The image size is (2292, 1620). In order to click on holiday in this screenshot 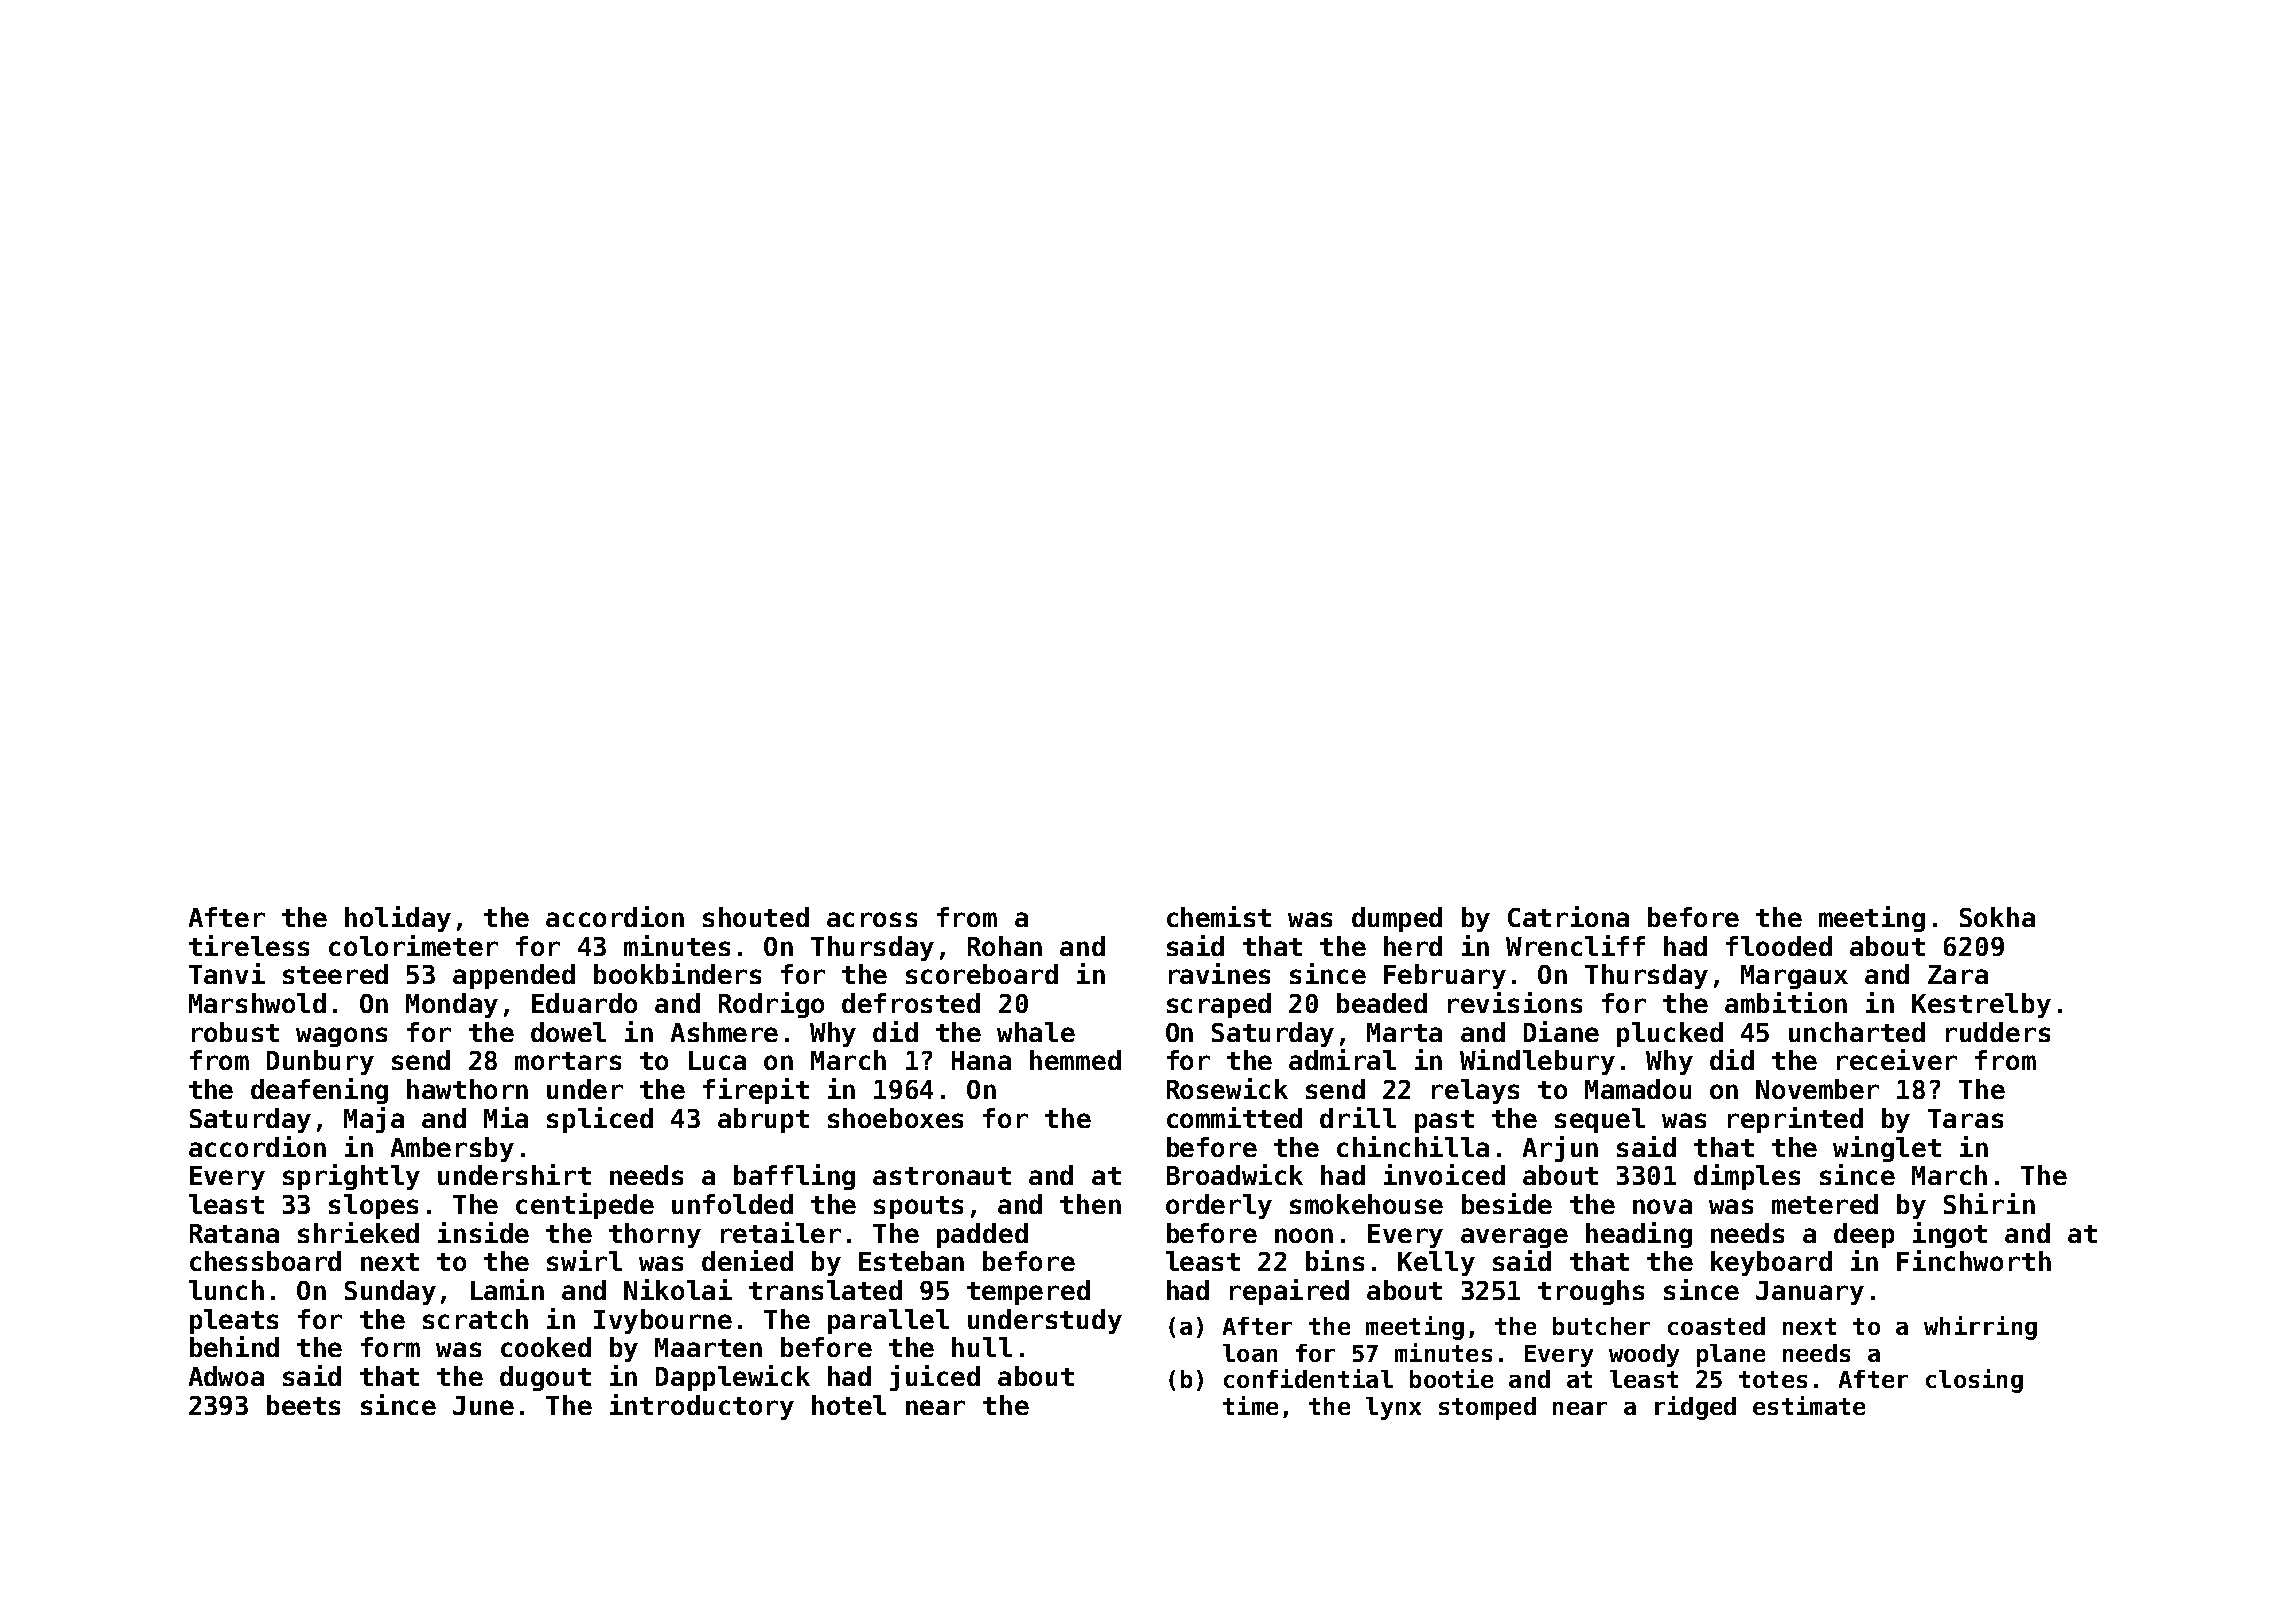, I will do `click(398, 919)`.
